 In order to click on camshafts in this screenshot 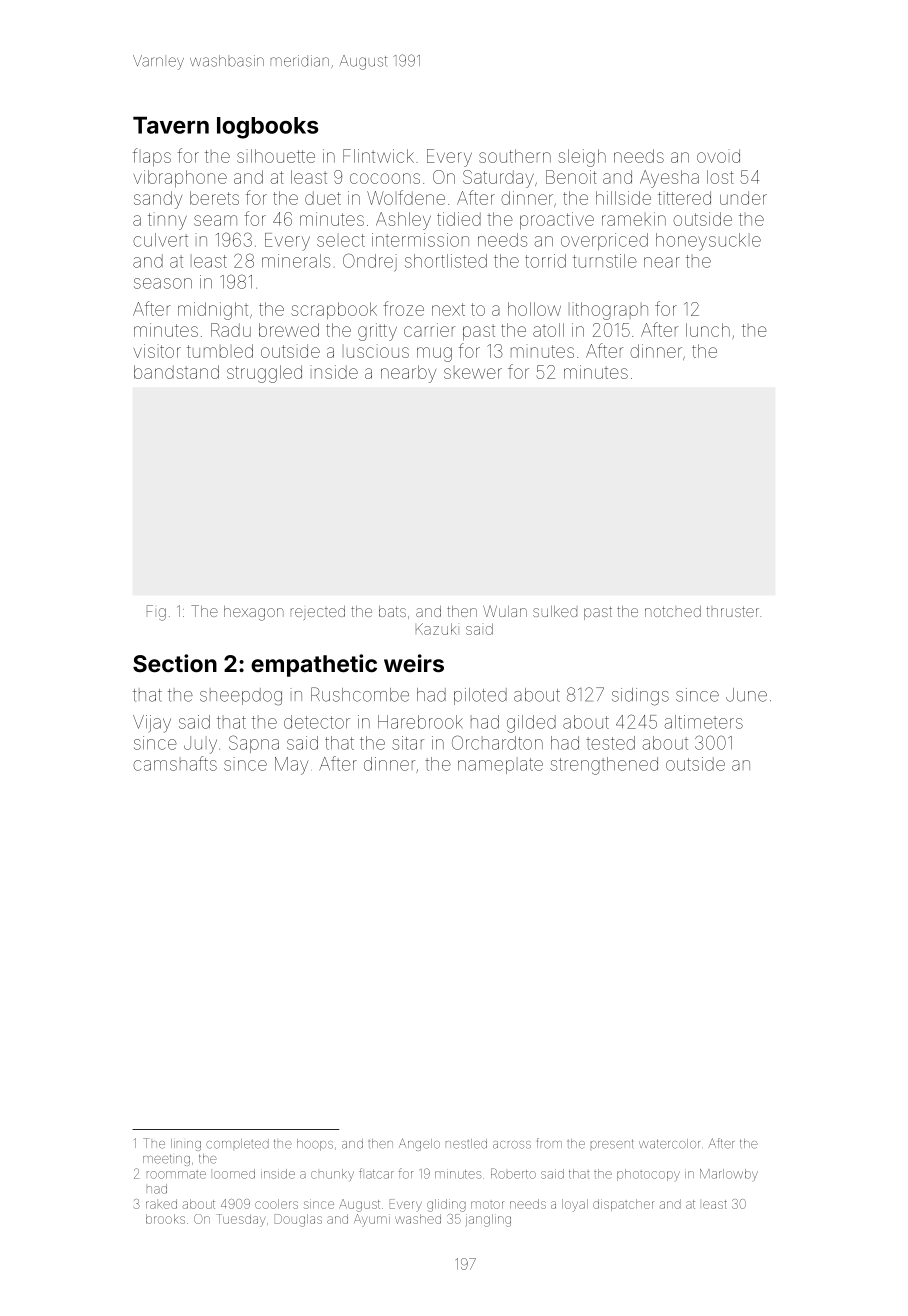, I will do `click(175, 763)`.
